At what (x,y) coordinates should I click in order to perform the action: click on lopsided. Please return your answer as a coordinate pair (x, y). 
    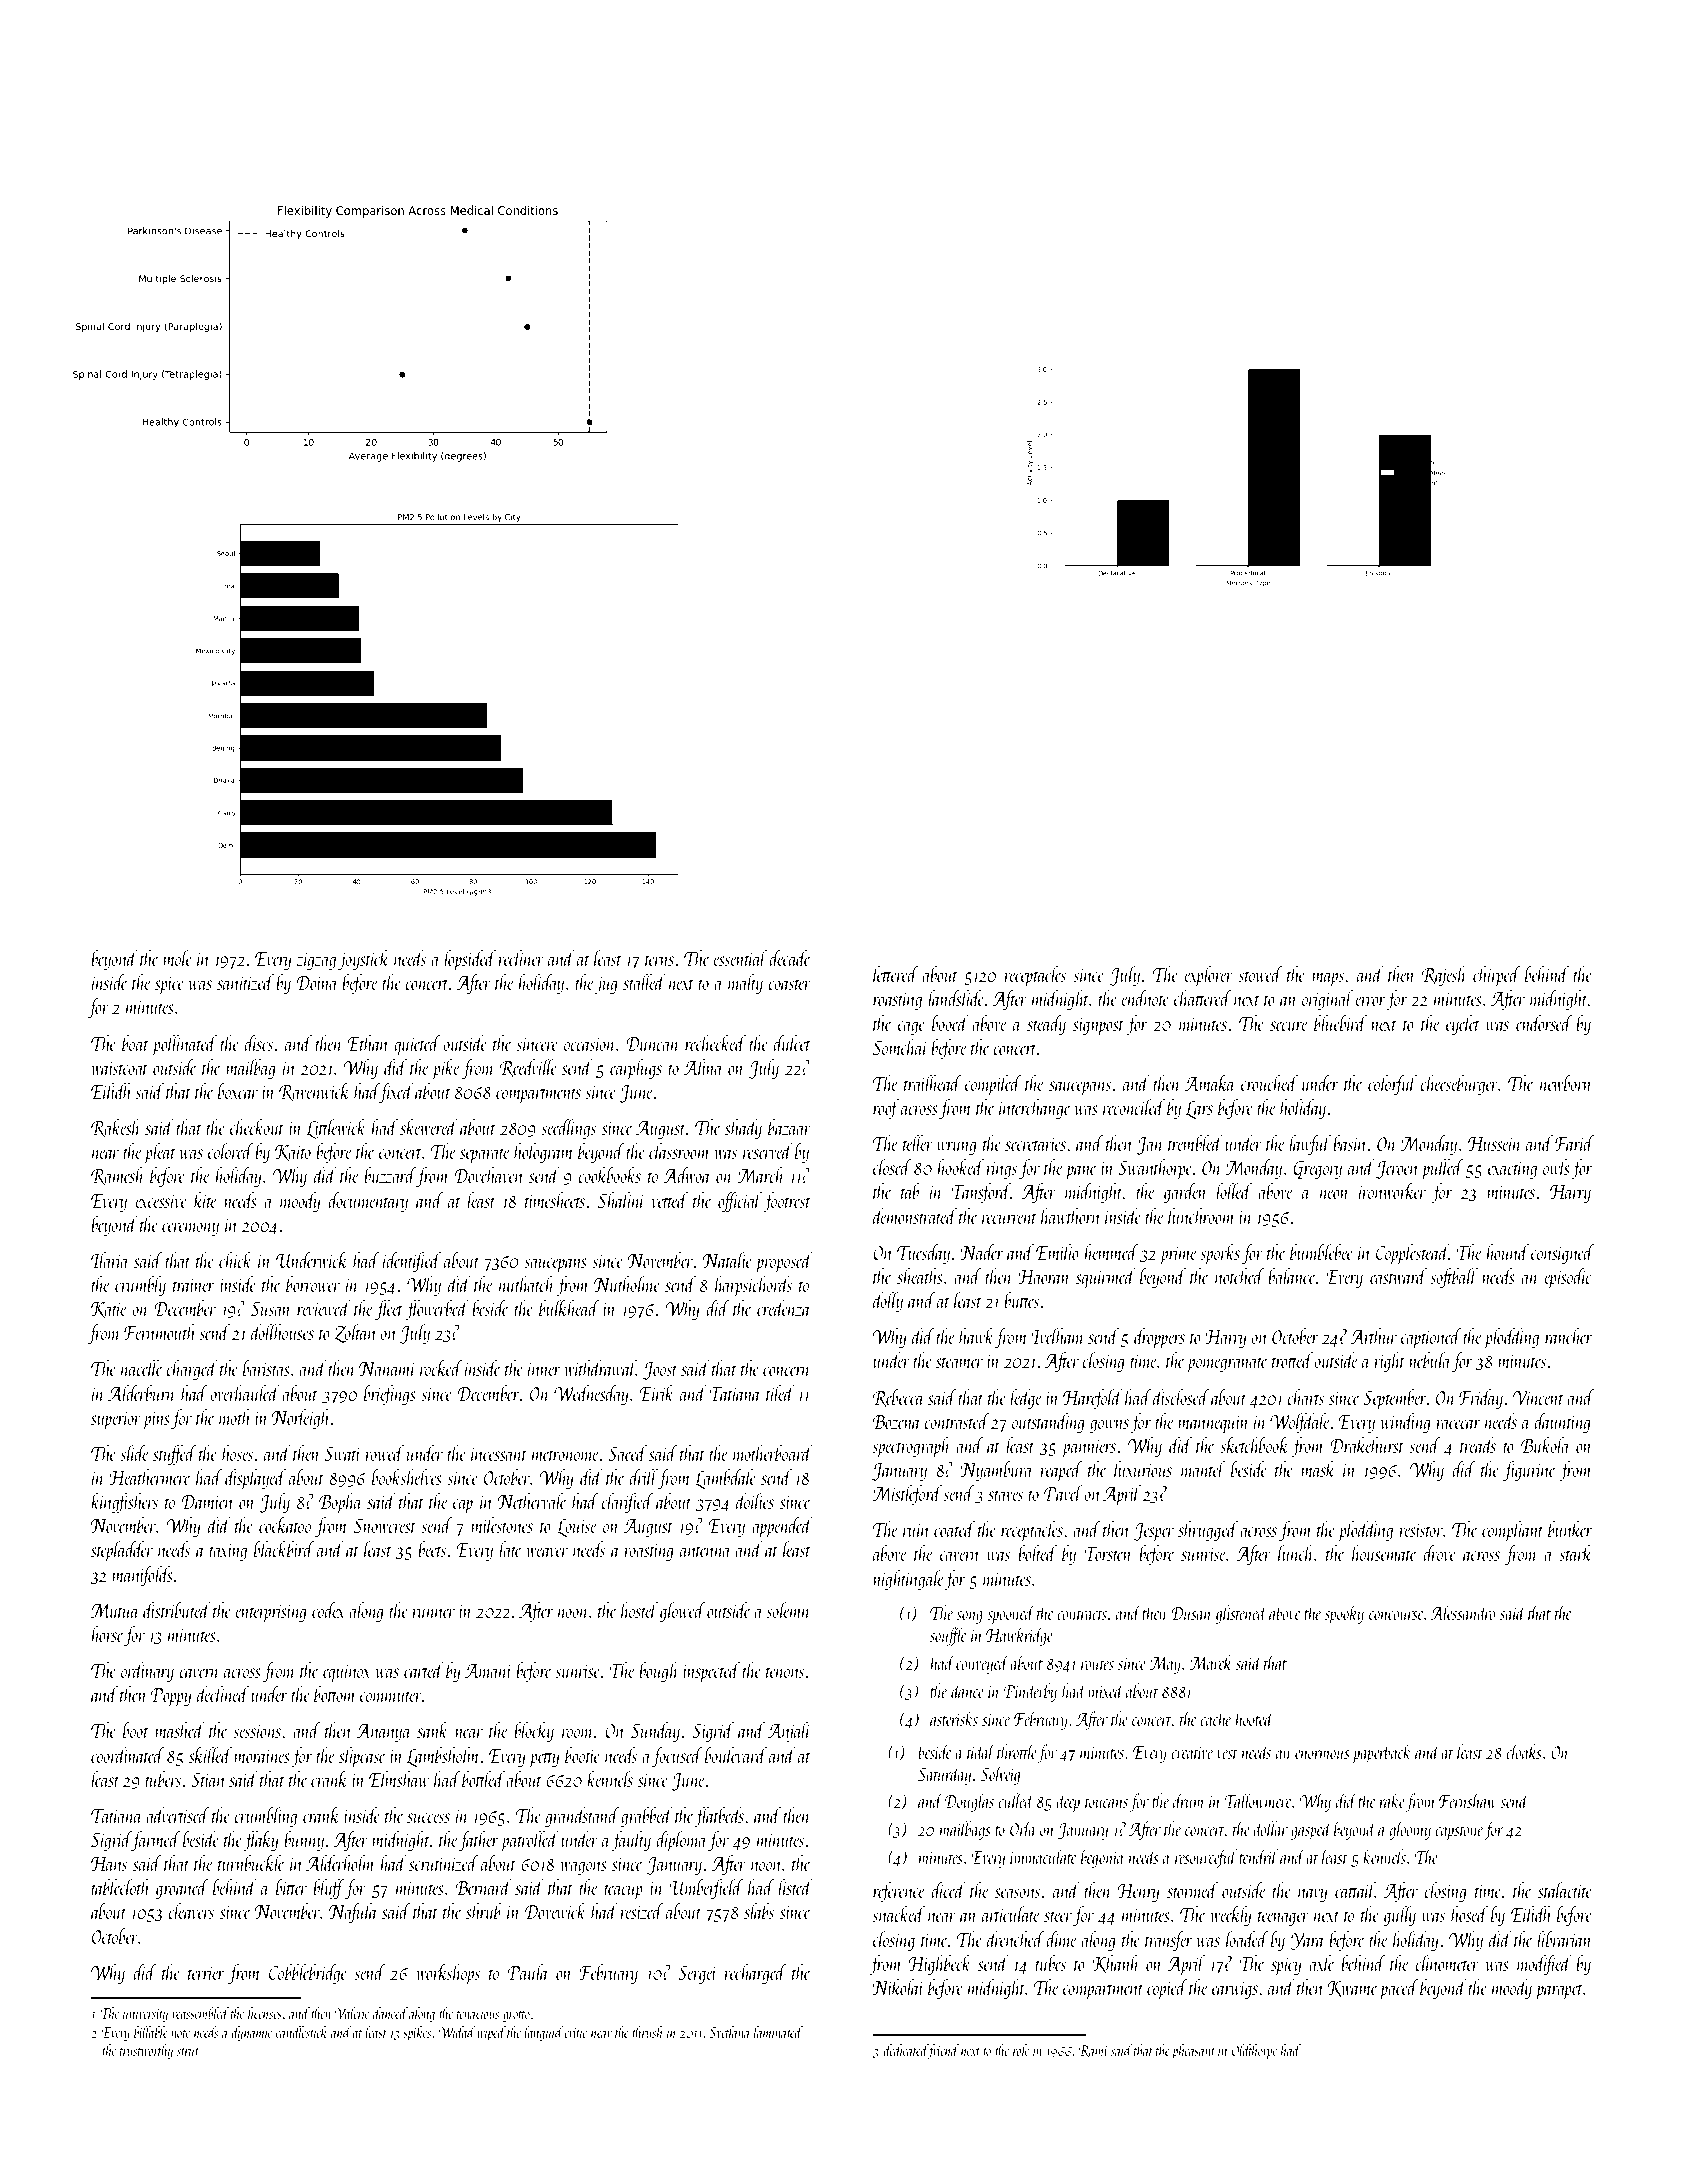
    Looking at the image, I should click on (470, 960).
